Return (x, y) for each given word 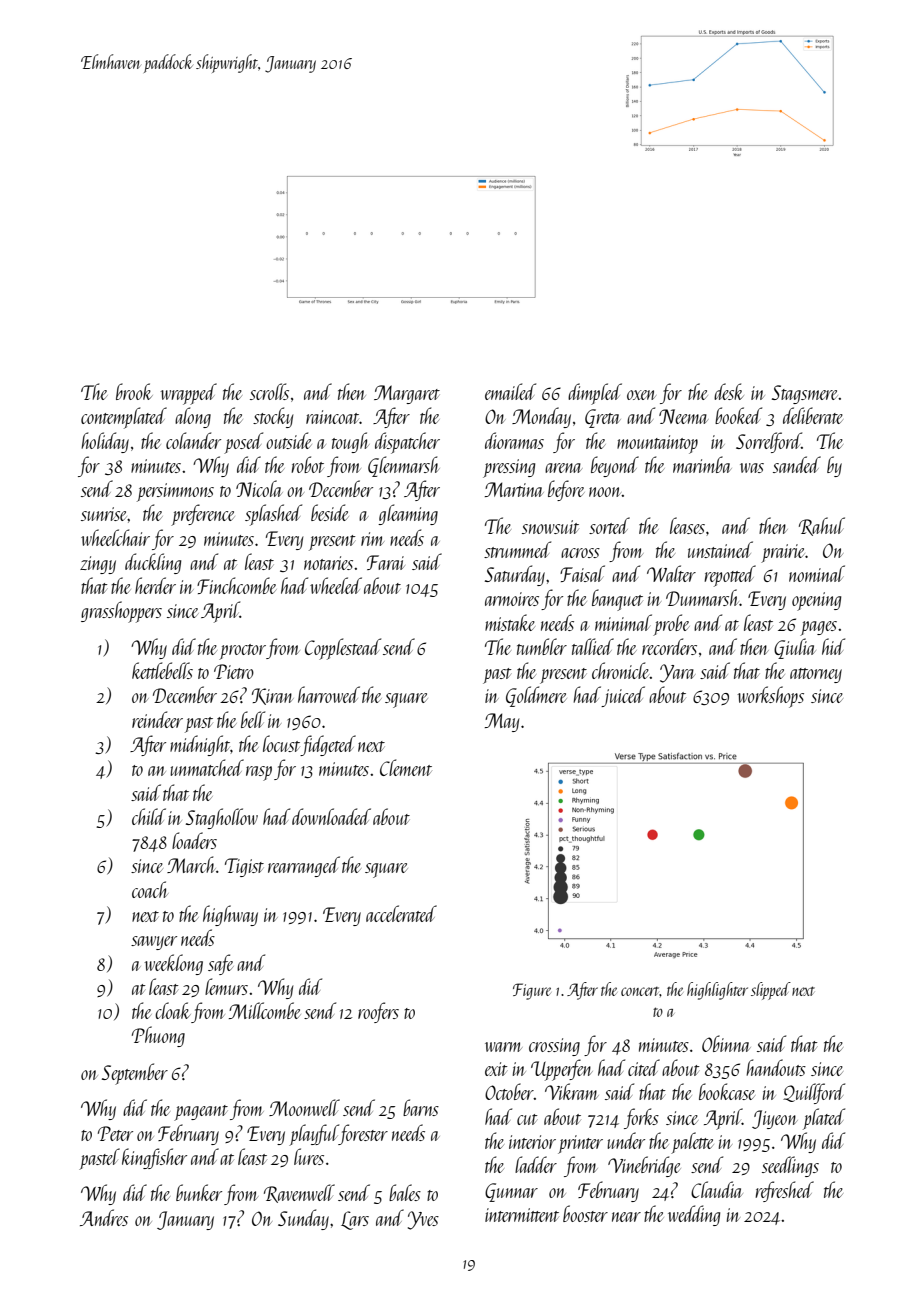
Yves (423, 1220)
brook (134, 391)
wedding (694, 1215)
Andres (104, 1217)
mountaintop (657, 444)
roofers (378, 1012)
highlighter (717, 991)
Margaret (407, 394)
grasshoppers (121, 612)
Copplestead (343, 649)
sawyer (154, 943)
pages (818, 628)
